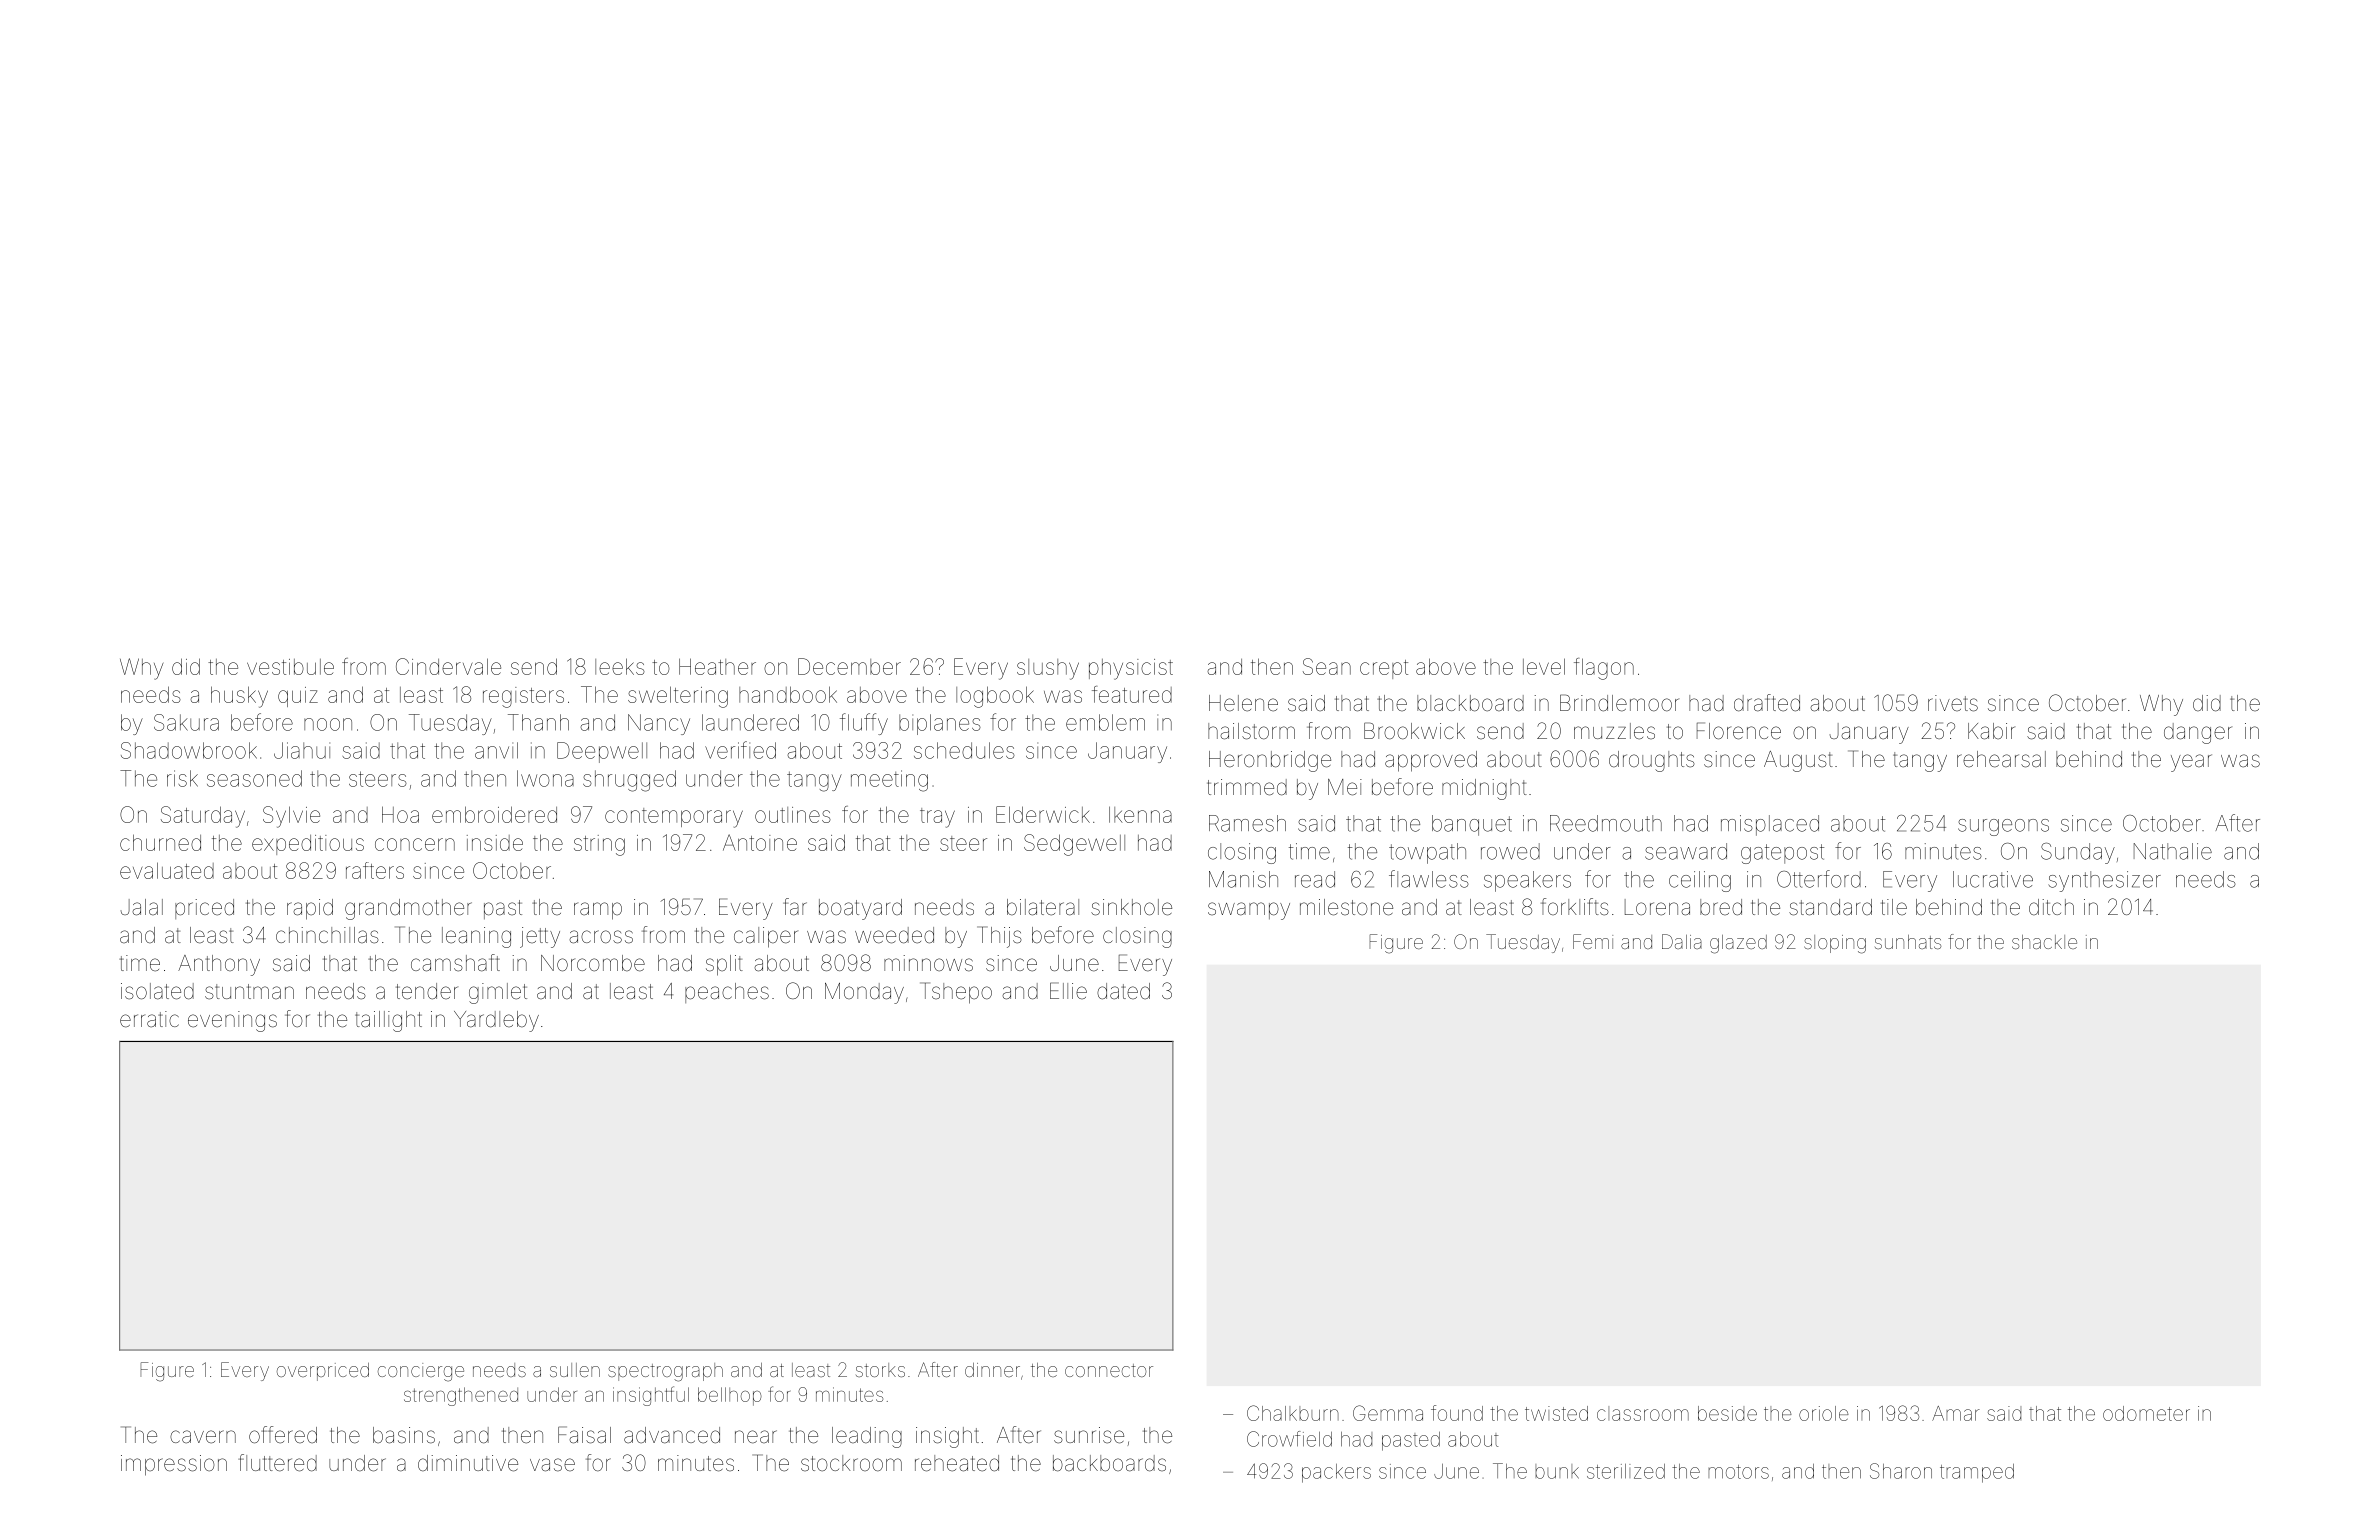  What do you see at coordinates (1835, 944) in the screenshot?
I see `sloping` at bounding box center [1835, 944].
